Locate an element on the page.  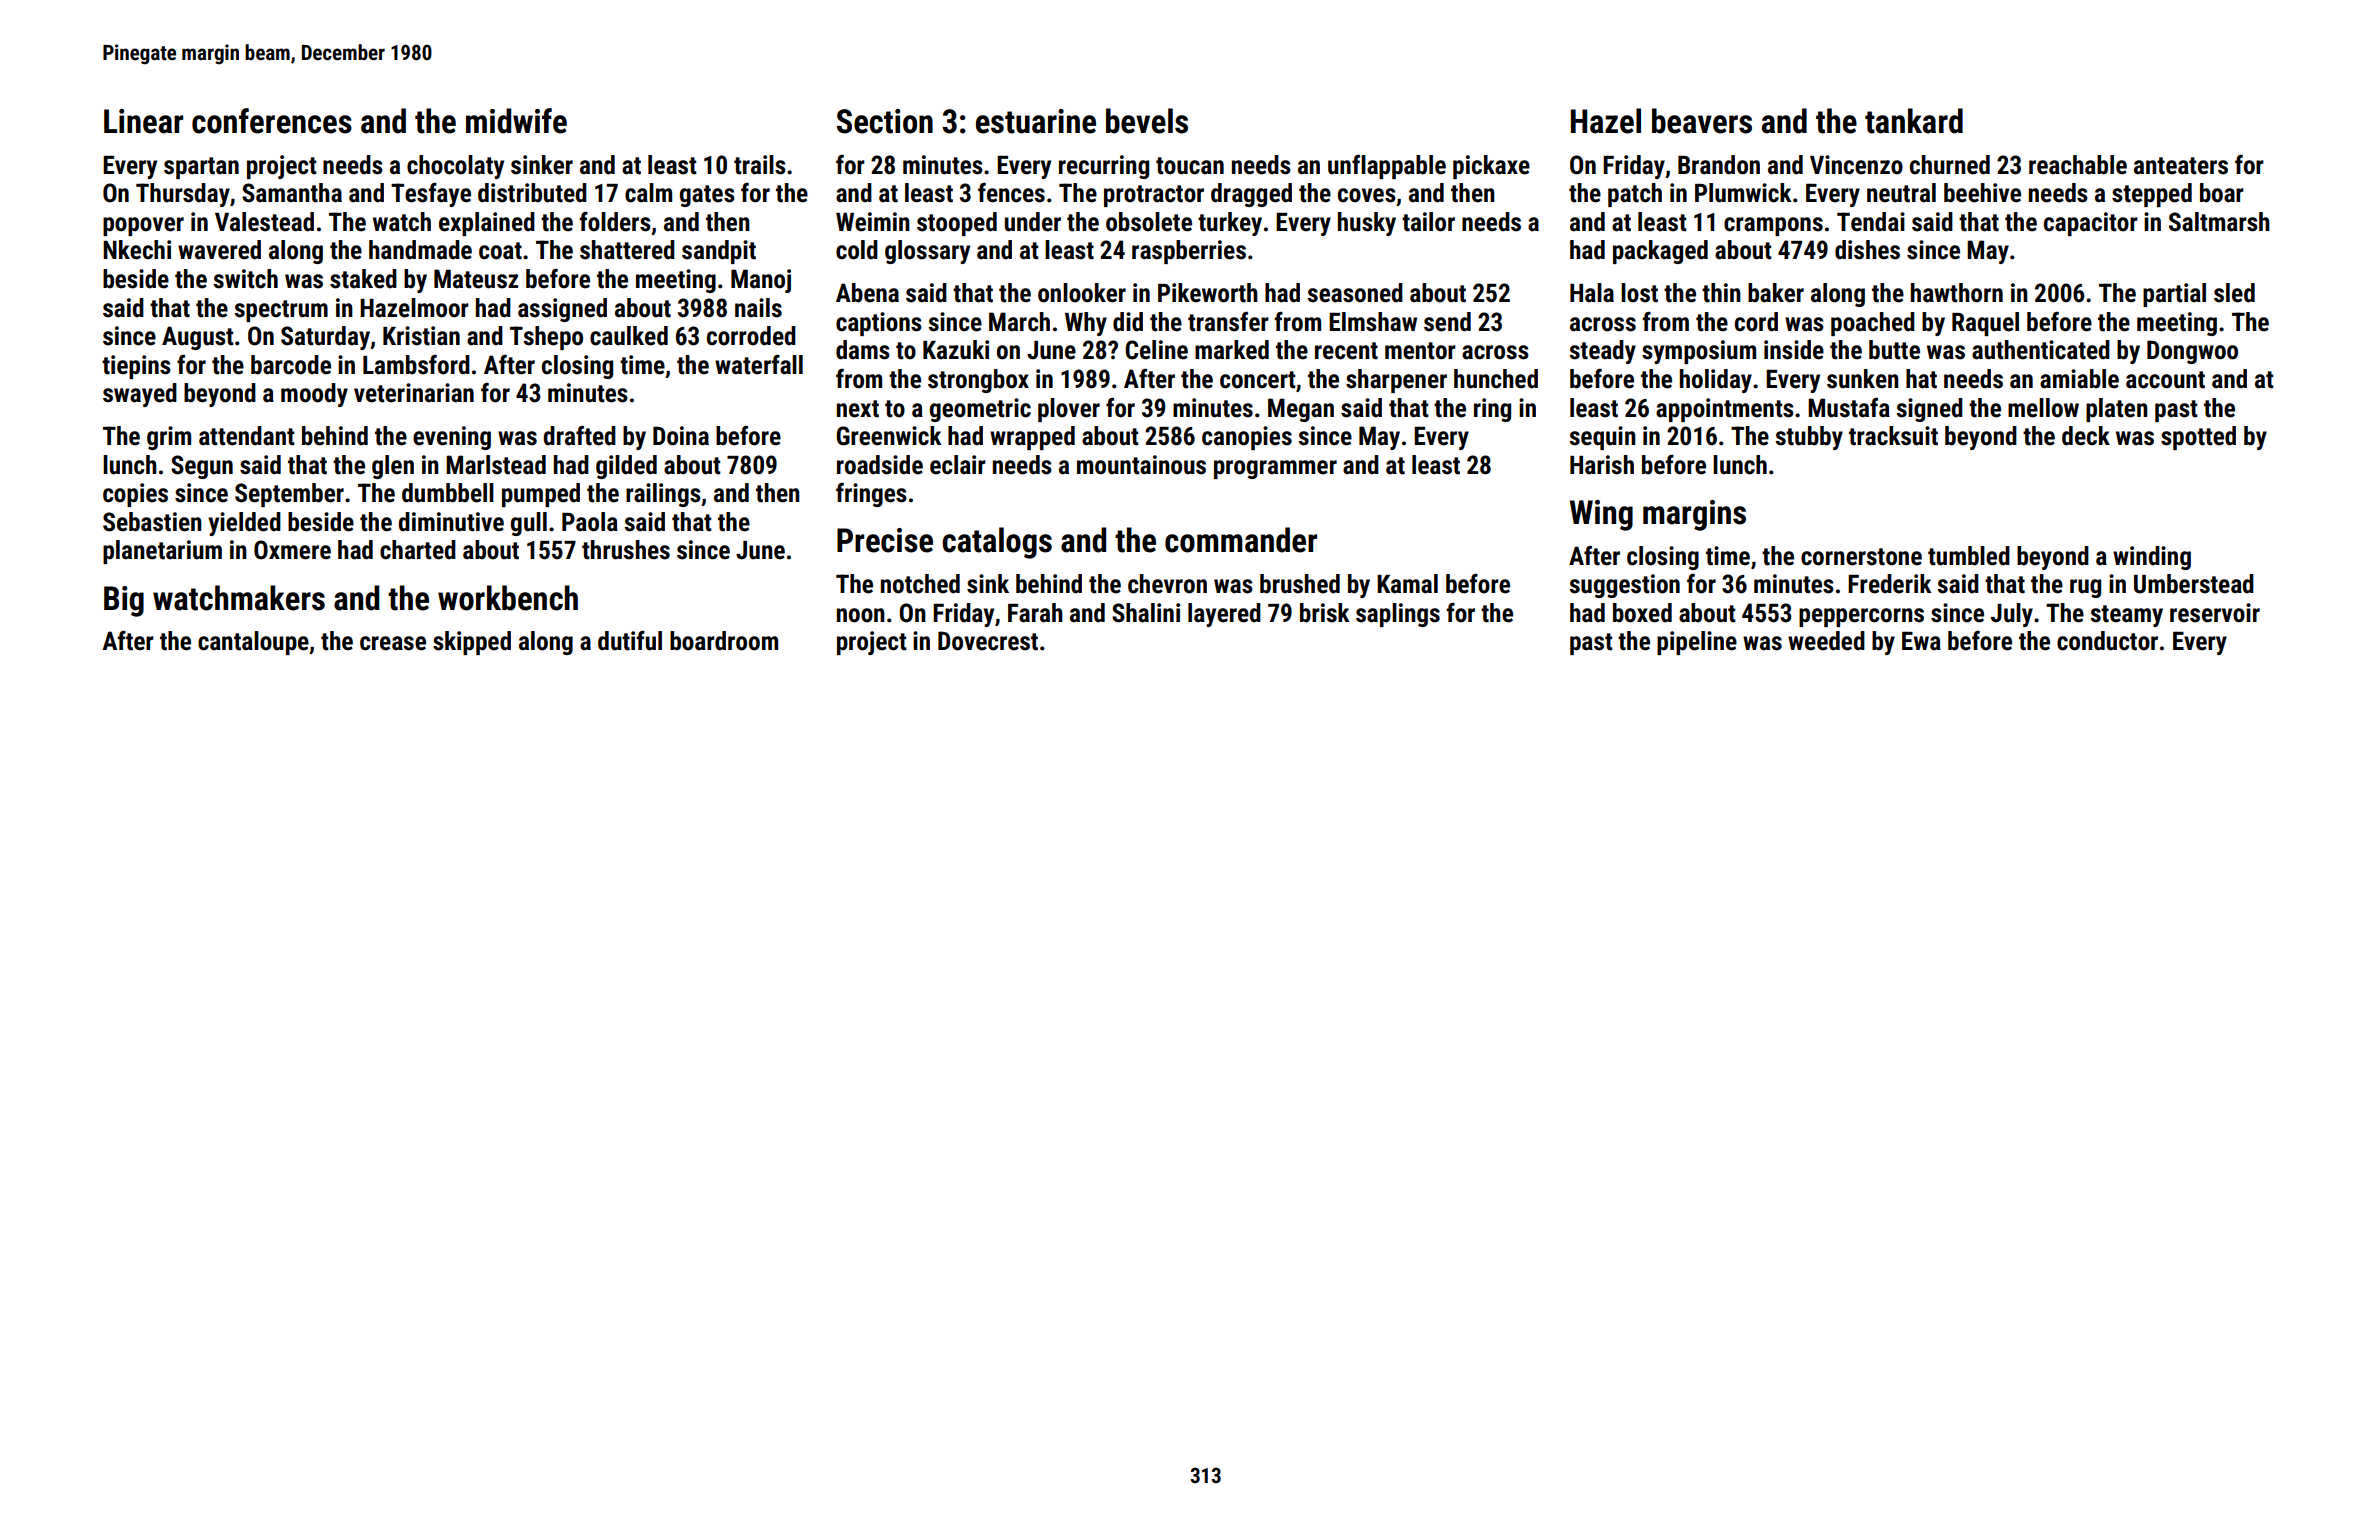
toucan is located at coordinates (1190, 166).
